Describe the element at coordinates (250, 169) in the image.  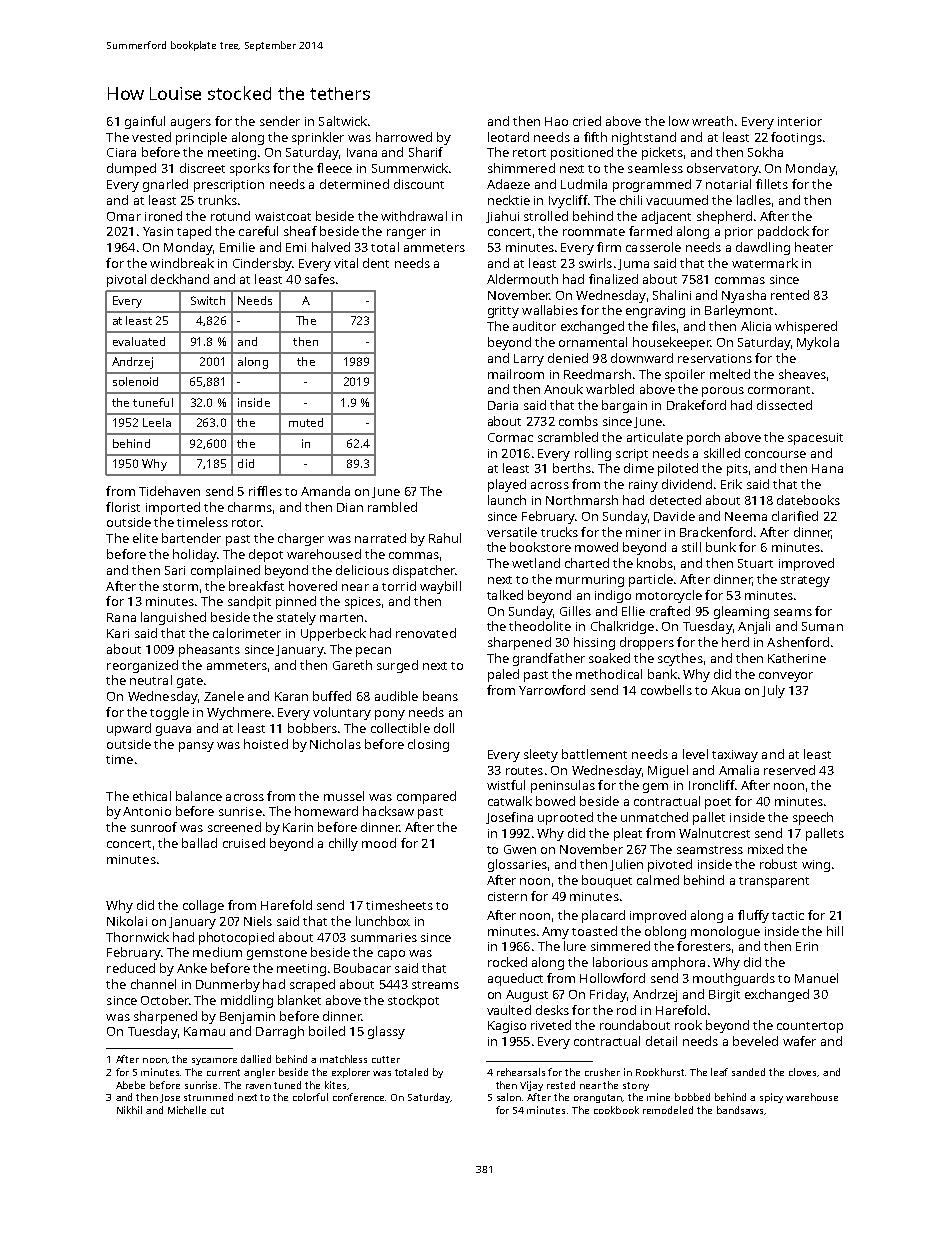
I see `sporks` at that location.
